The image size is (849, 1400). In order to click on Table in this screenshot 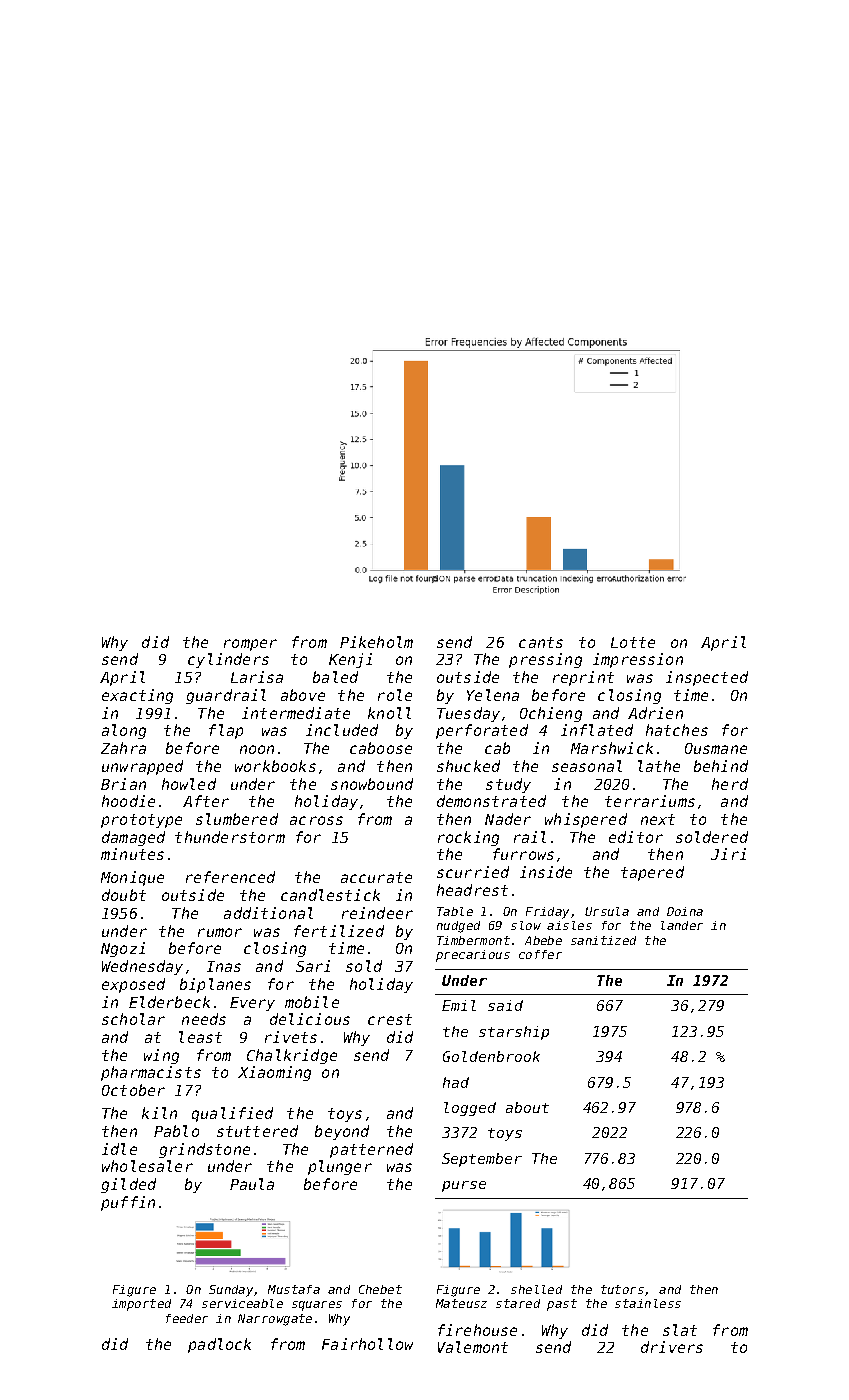, I will do `click(455, 911)`.
